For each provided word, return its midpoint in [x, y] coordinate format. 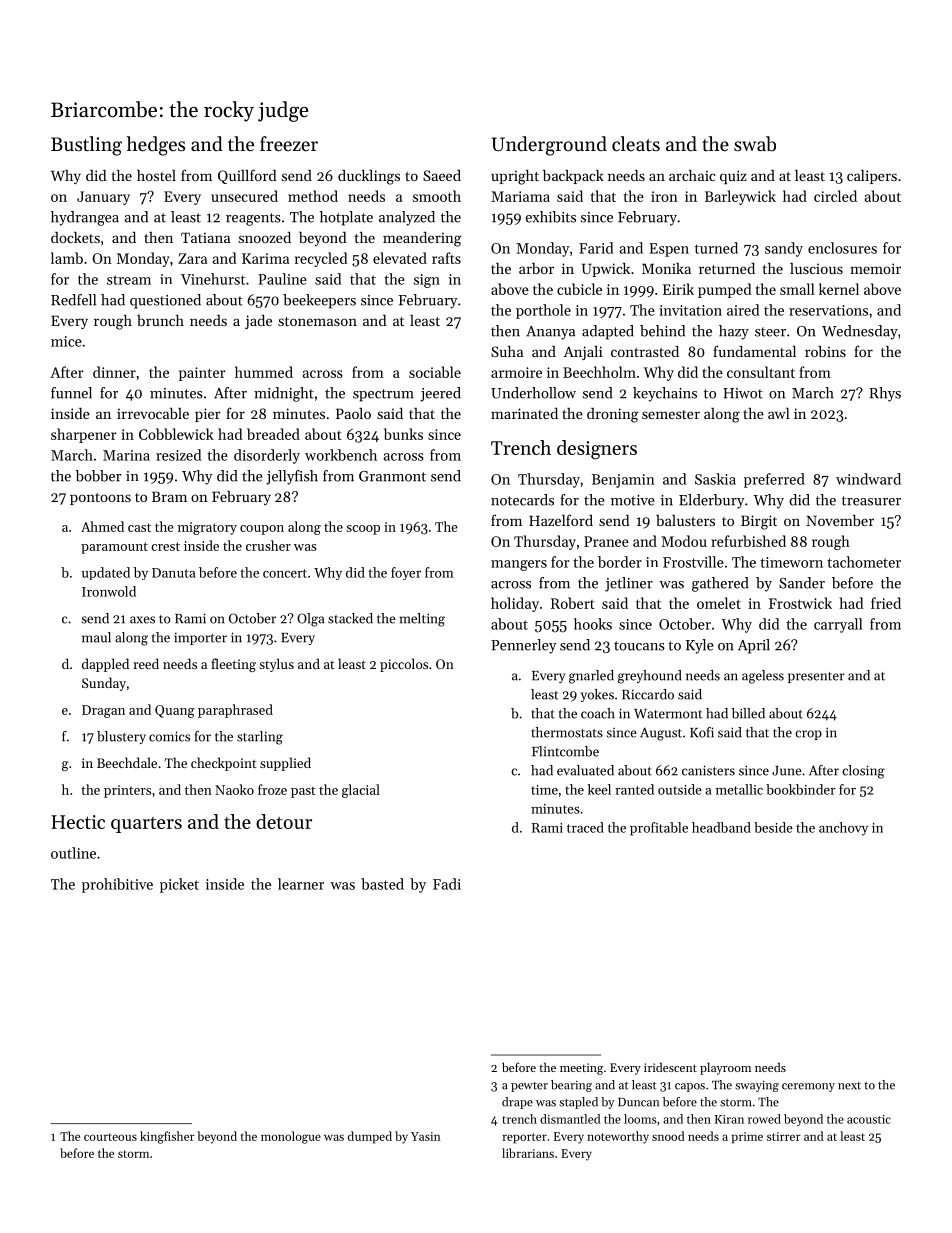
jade [258, 322]
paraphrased [235, 711]
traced [585, 827]
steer [770, 332]
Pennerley [524, 646]
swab [755, 144]
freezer [289, 144]
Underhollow [533, 393]
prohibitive [117, 885]
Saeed [442, 175]
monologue [291, 1137]
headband [721, 827]
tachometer [864, 562]
